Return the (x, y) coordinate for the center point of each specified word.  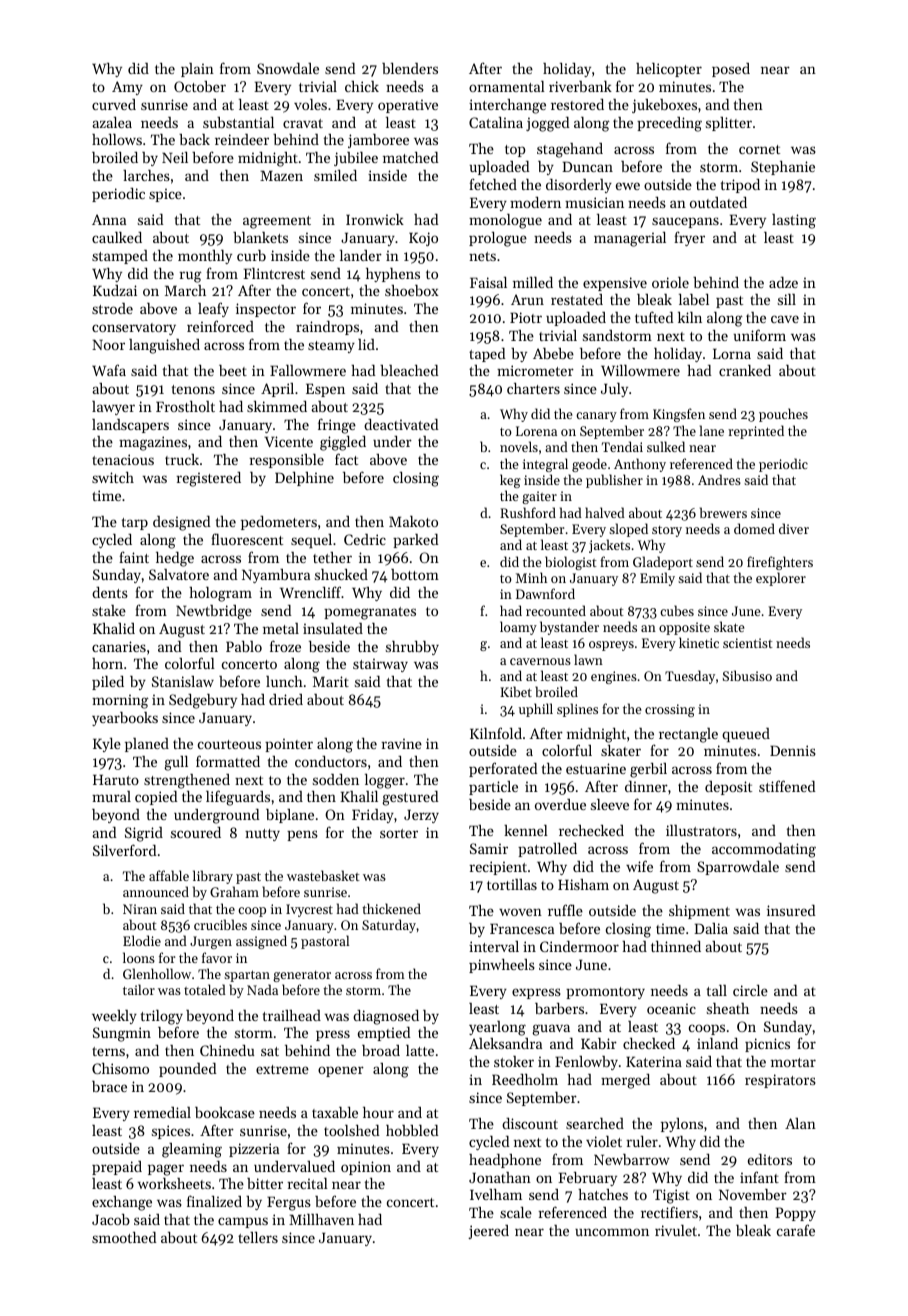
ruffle (565, 910)
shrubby (412, 648)
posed (731, 70)
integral (545, 465)
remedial (162, 1112)
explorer (781, 579)
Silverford (124, 850)
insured (791, 910)
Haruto (116, 779)
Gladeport (663, 563)
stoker (514, 1061)
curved (114, 104)
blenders (410, 68)
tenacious (123, 459)
